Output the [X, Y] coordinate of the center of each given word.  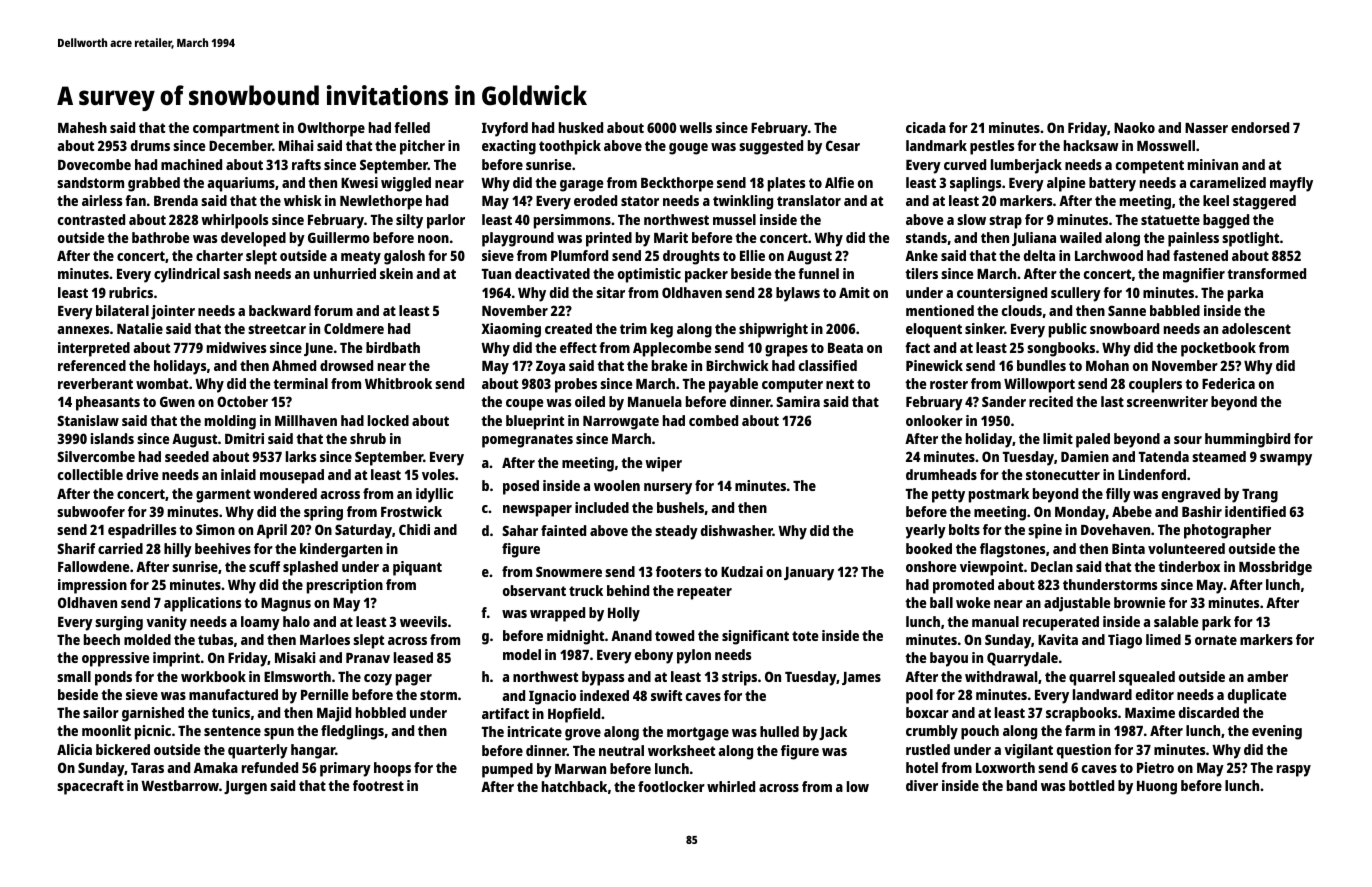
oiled [590, 401]
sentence [232, 731]
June [318, 349]
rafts [306, 164]
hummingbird [1247, 440]
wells [695, 127]
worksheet [681, 750]
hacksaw [1091, 145]
